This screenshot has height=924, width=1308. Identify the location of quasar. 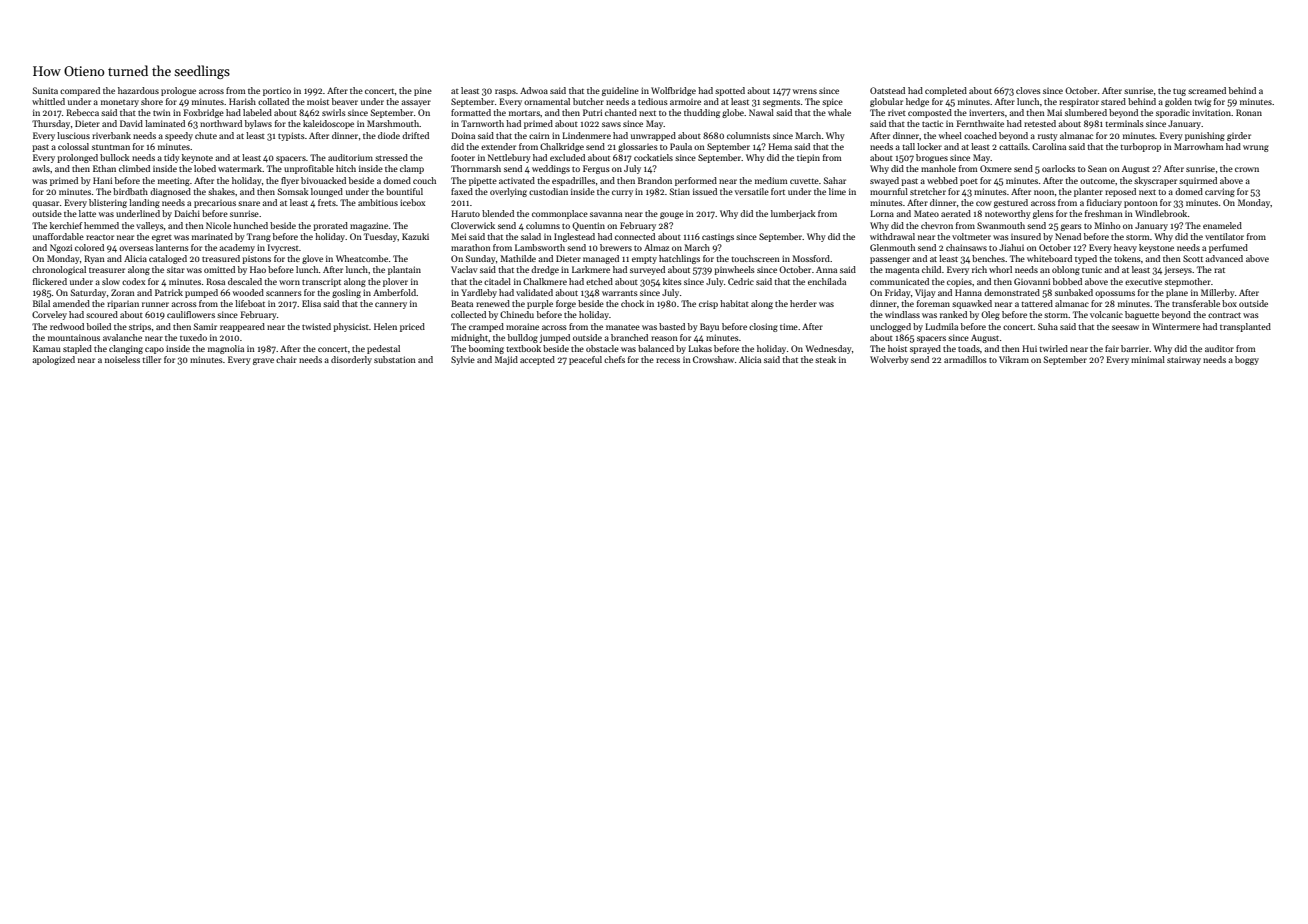
(45, 204).
